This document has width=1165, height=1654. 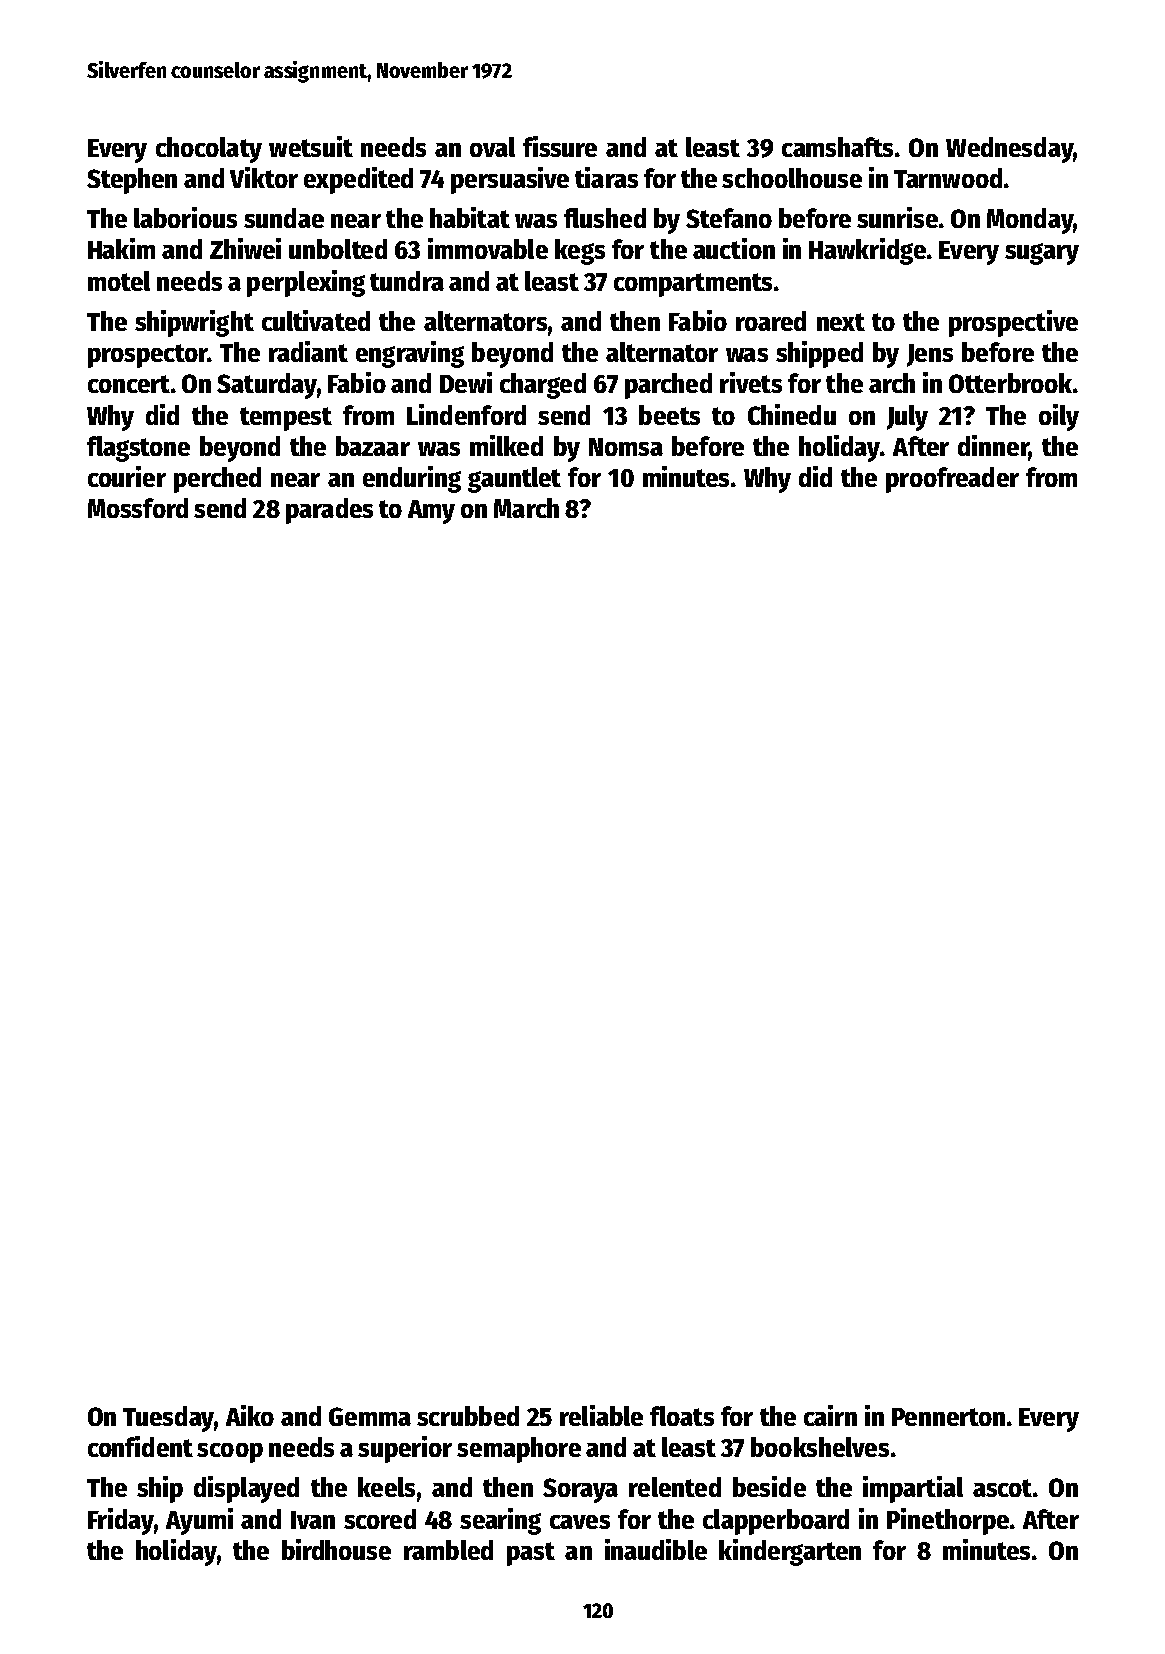 What do you see at coordinates (514, 480) in the document?
I see `gauntlet` at bounding box center [514, 480].
